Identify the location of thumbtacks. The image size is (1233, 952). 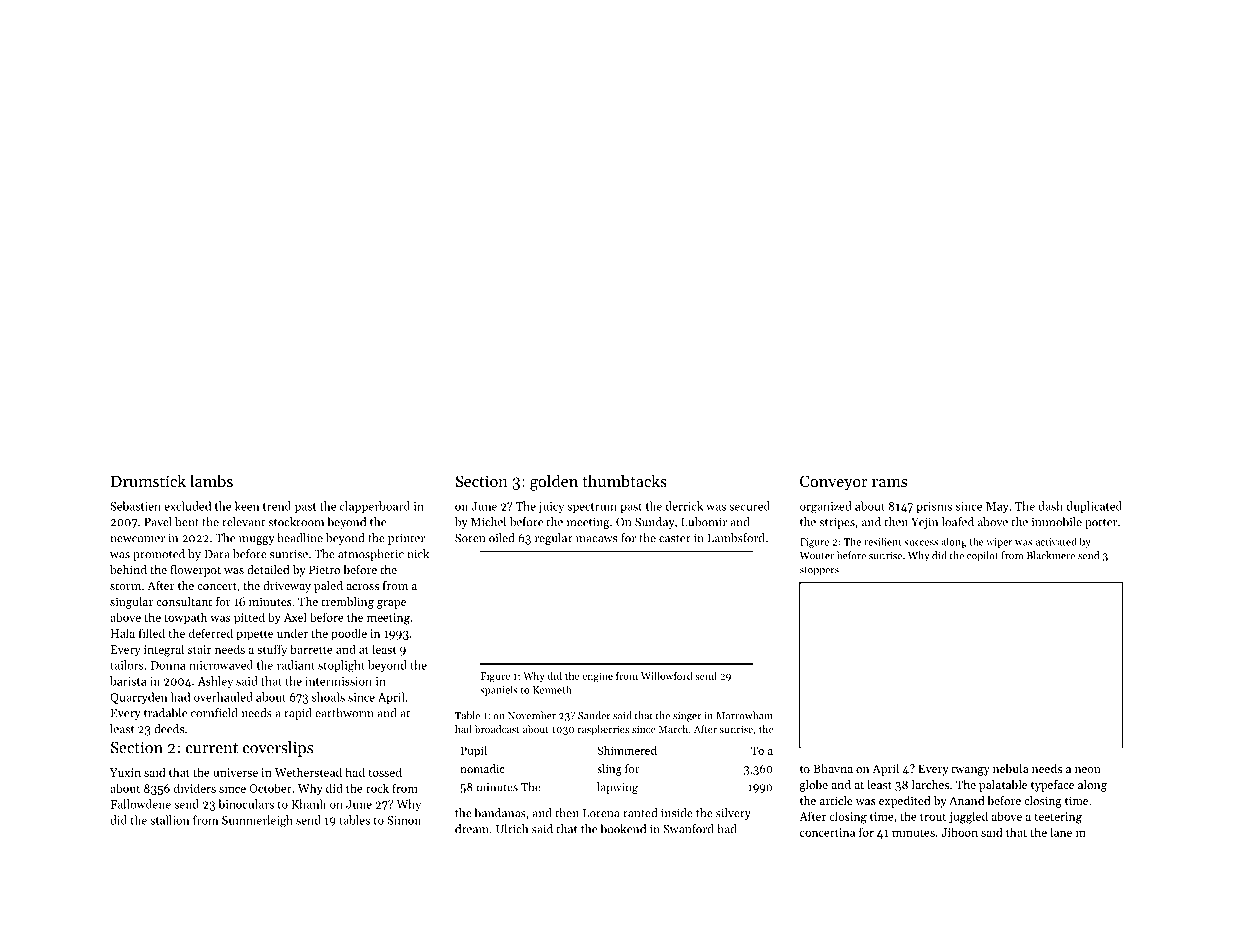
(624, 480).
